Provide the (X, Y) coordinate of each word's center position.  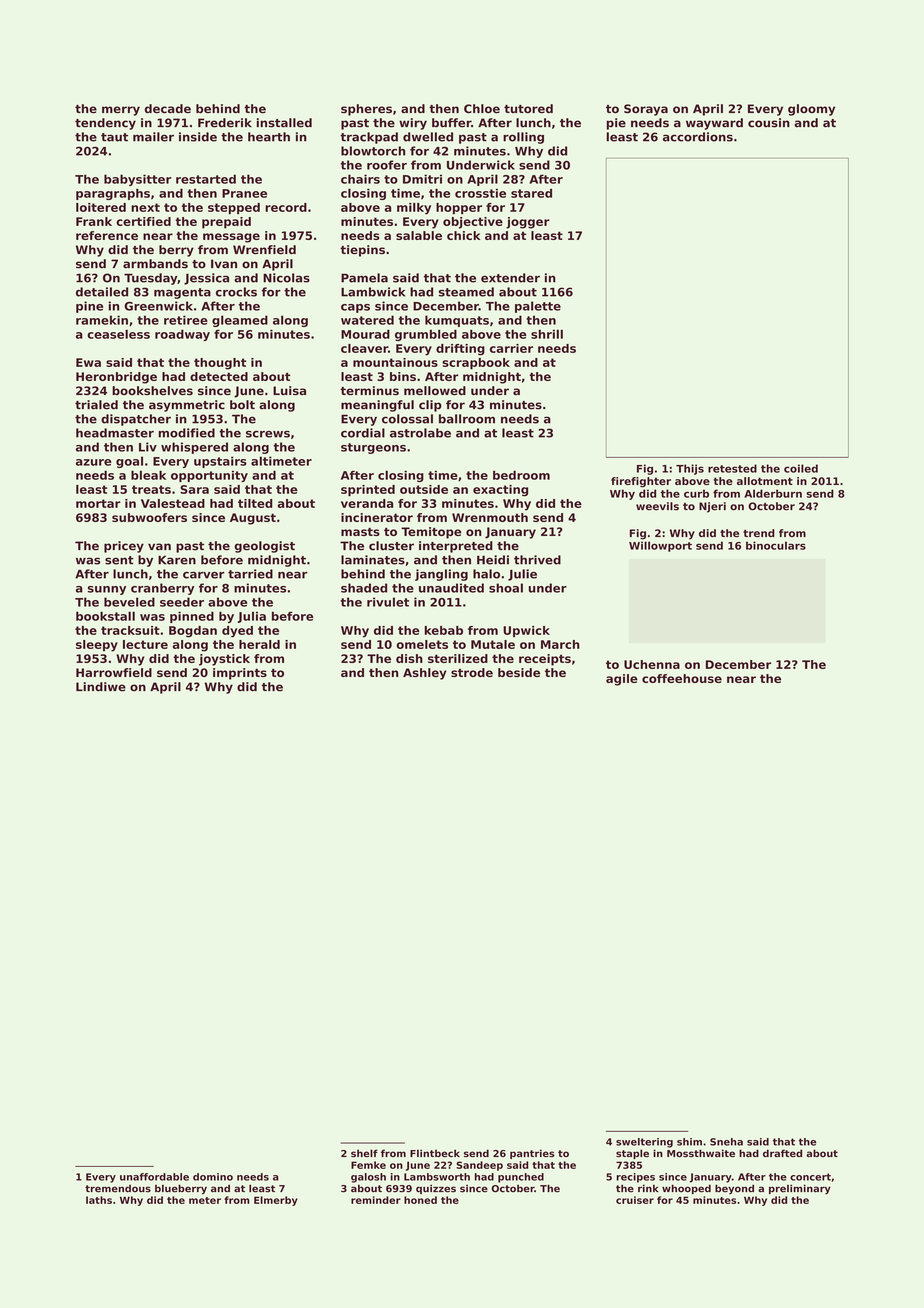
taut (114, 137)
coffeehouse (682, 678)
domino (213, 1177)
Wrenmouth (490, 517)
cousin (769, 123)
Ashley (425, 674)
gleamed (240, 321)
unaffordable (154, 1177)
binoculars (776, 545)
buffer (451, 123)
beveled (129, 602)
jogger (528, 223)
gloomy (811, 110)
